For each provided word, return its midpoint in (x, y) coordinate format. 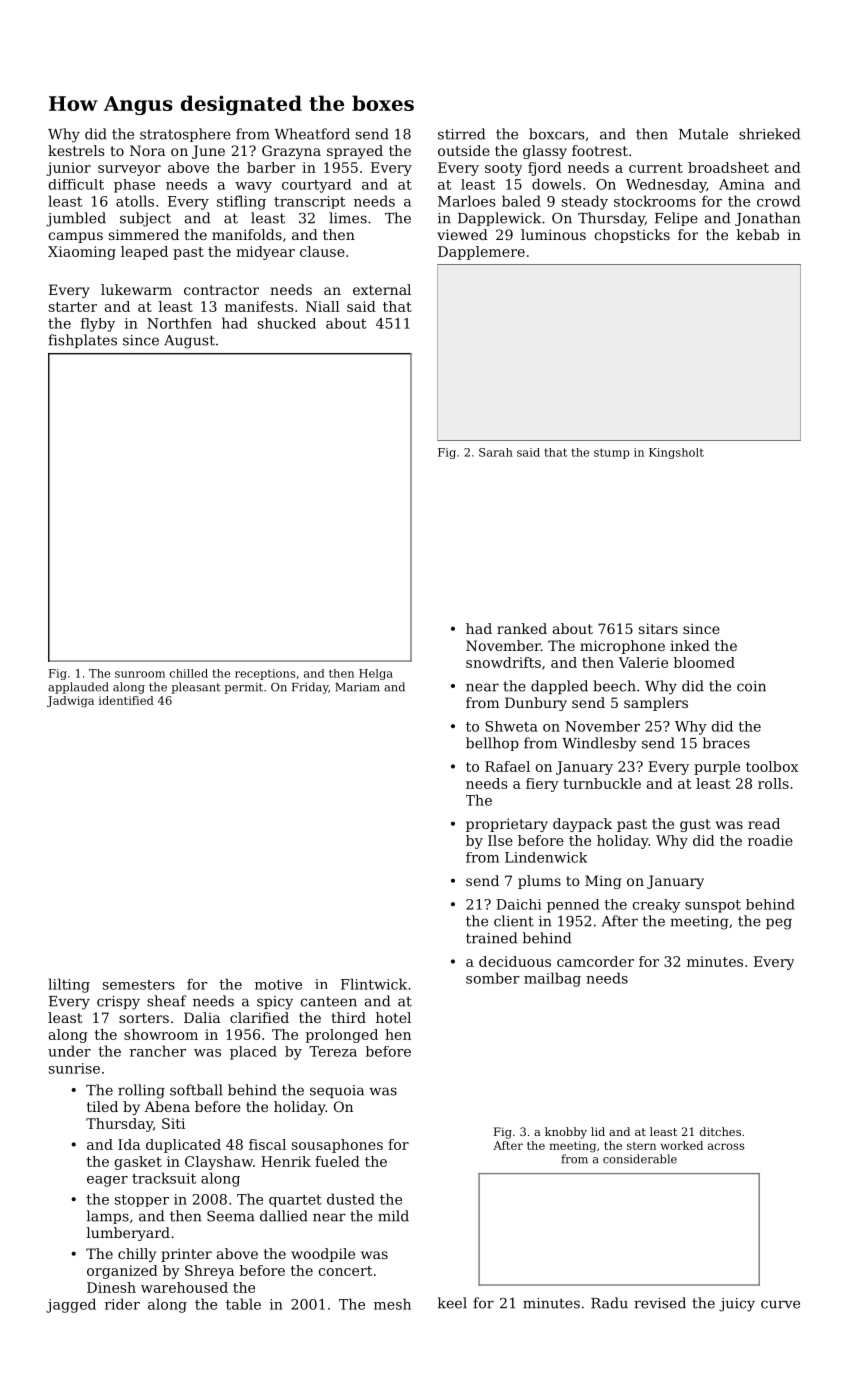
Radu (609, 1303)
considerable (640, 1159)
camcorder (595, 961)
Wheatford (312, 134)
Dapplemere (481, 253)
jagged (71, 1305)
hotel (393, 1017)
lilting (69, 985)
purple (717, 768)
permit (243, 688)
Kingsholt (676, 453)
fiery (542, 785)
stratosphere (185, 135)
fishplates (82, 341)
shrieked (769, 134)
